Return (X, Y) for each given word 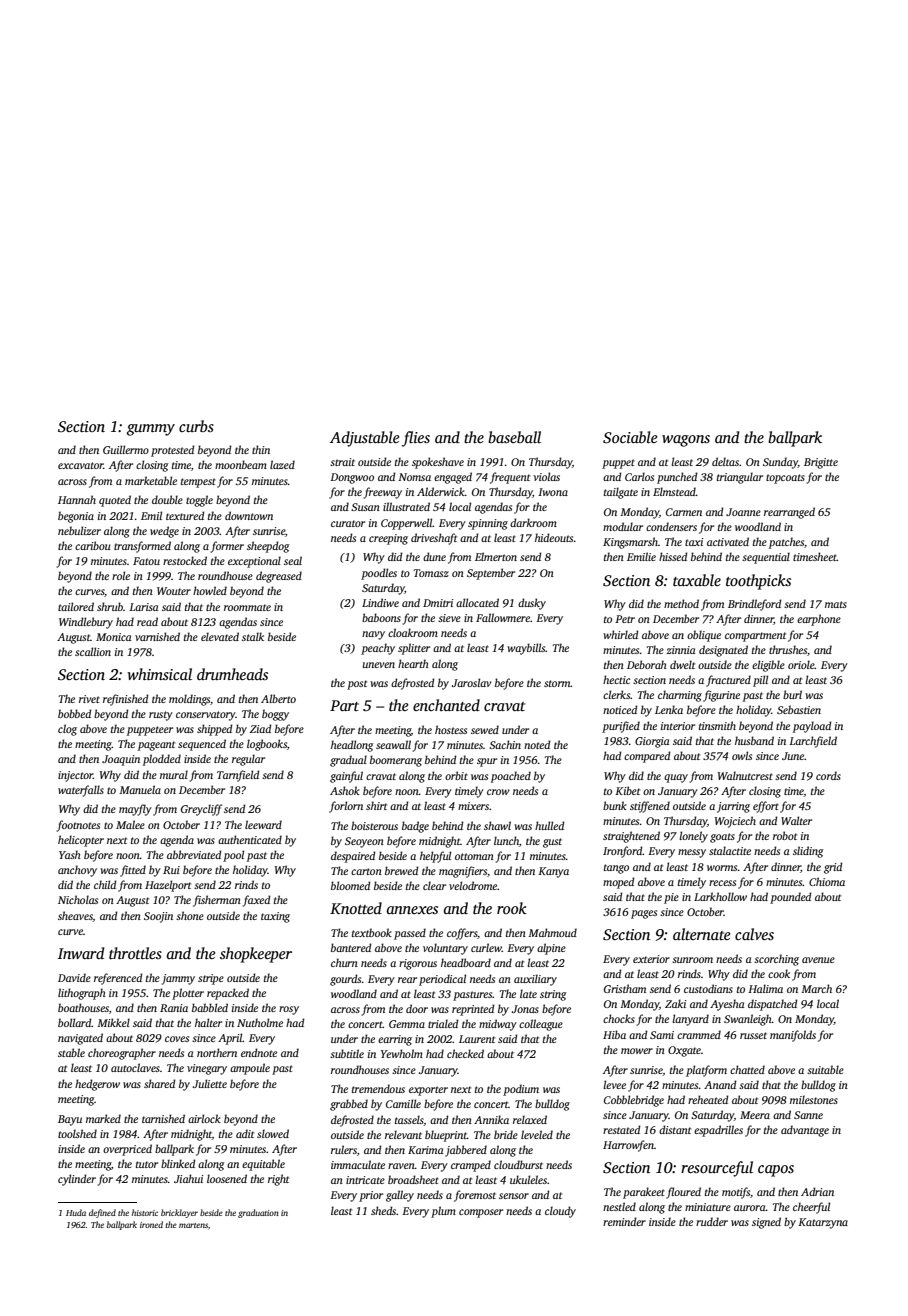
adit (245, 1133)
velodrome (473, 885)
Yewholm (402, 1053)
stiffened (650, 807)
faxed (257, 901)
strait (342, 462)
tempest (198, 483)
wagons (686, 441)
